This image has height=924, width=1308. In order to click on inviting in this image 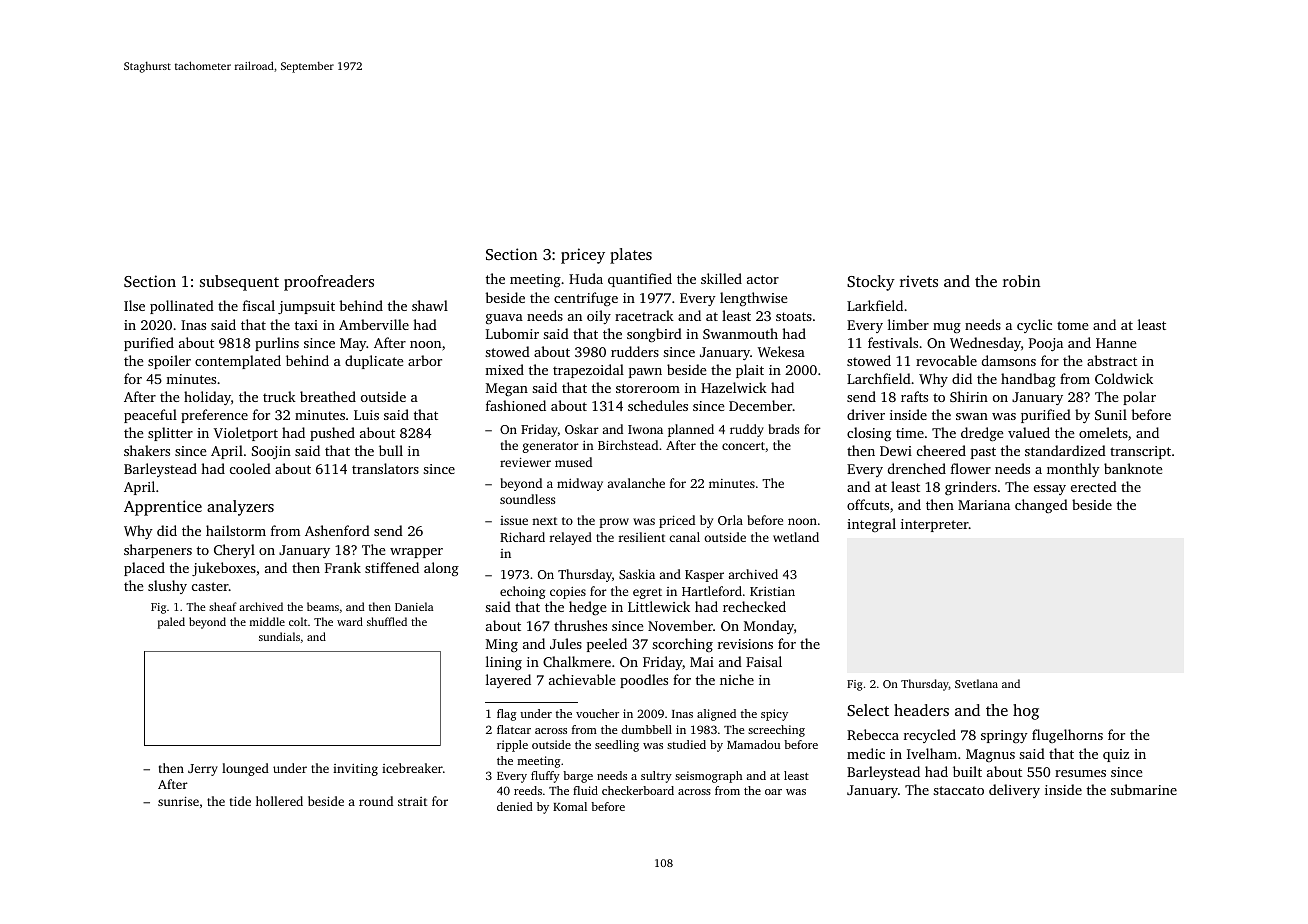, I will do `click(355, 770)`.
